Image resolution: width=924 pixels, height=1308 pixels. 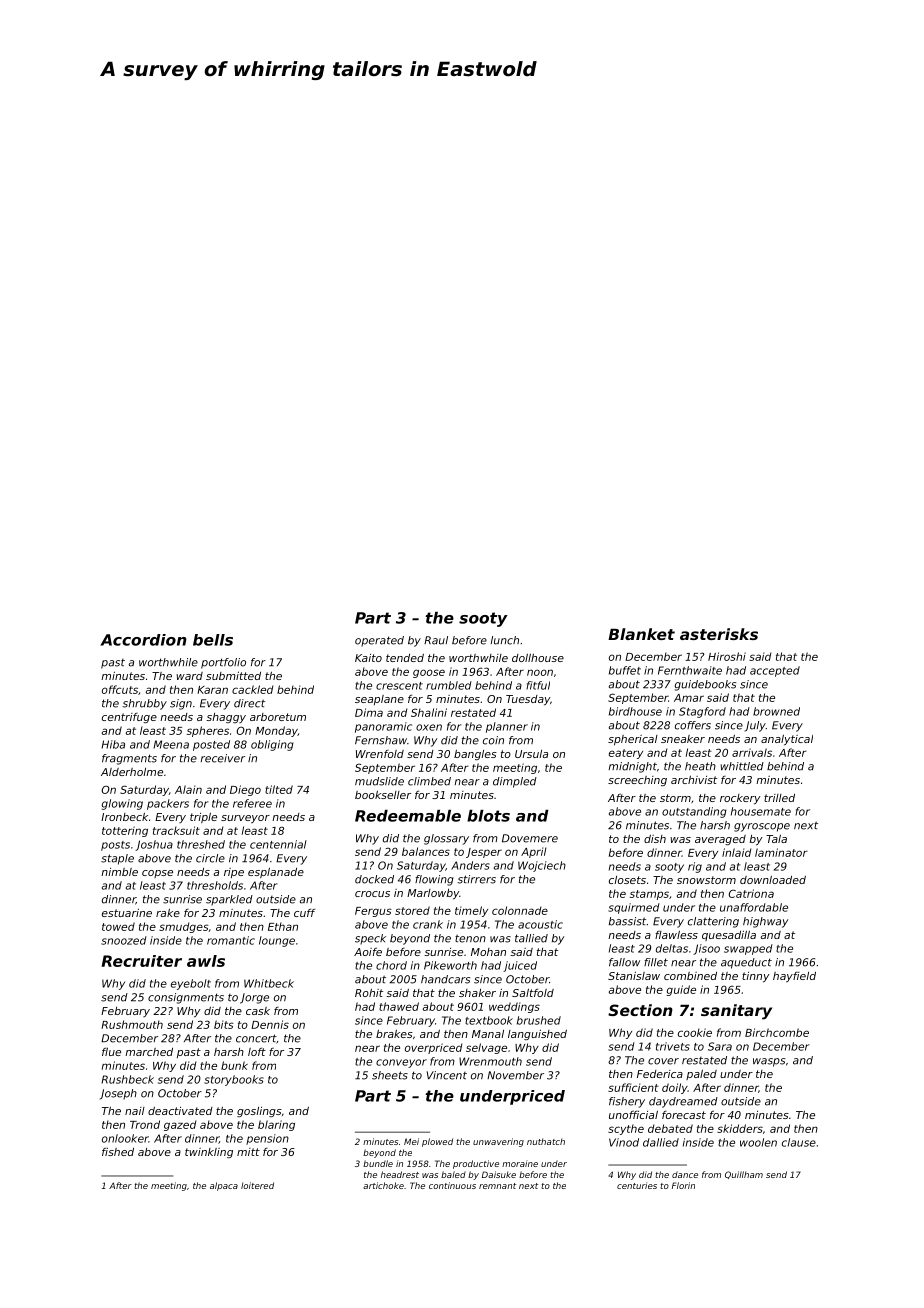 What do you see at coordinates (209, 1153) in the image?
I see `twinkling` at bounding box center [209, 1153].
